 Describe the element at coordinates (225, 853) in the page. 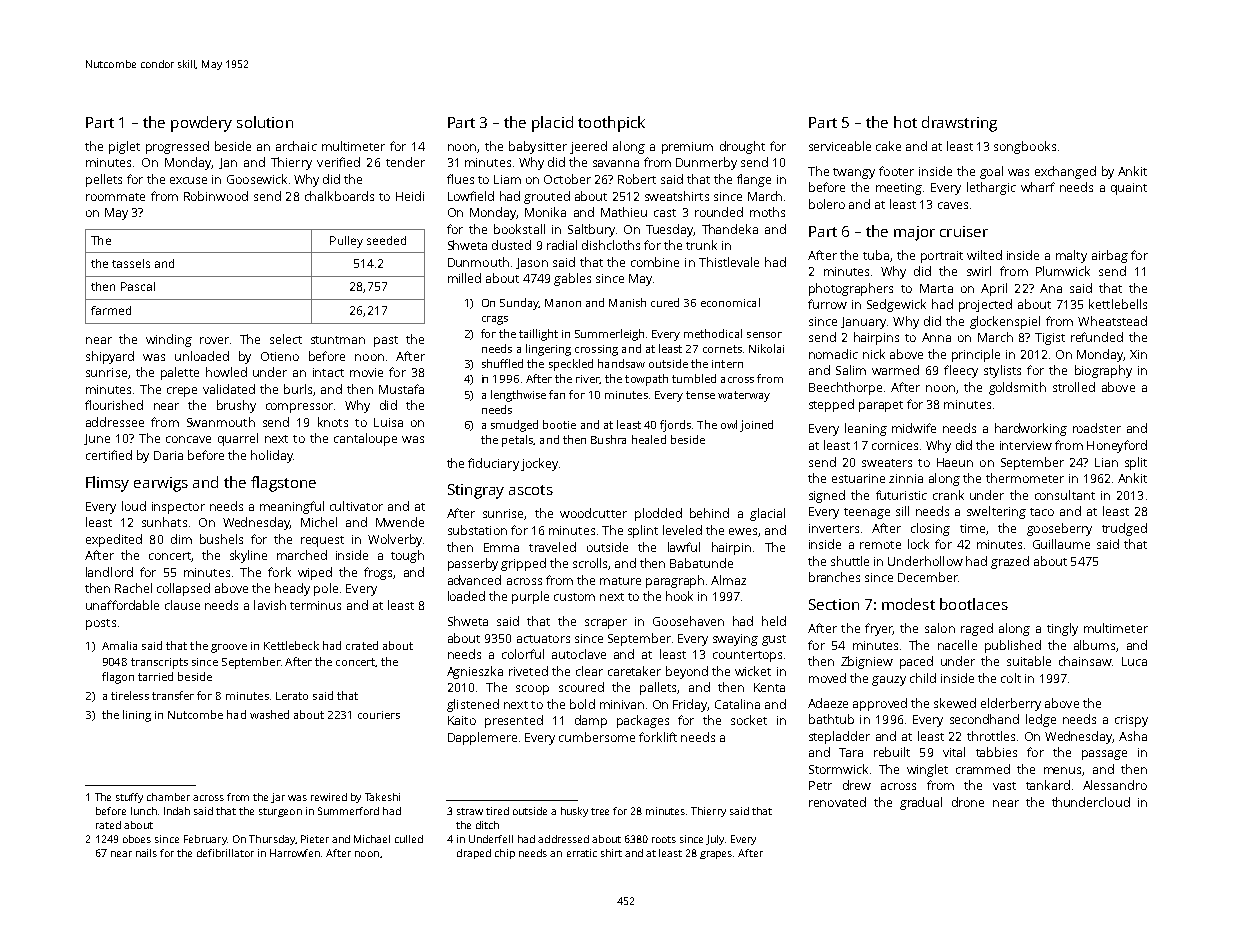

I see `defibrillator` at that location.
